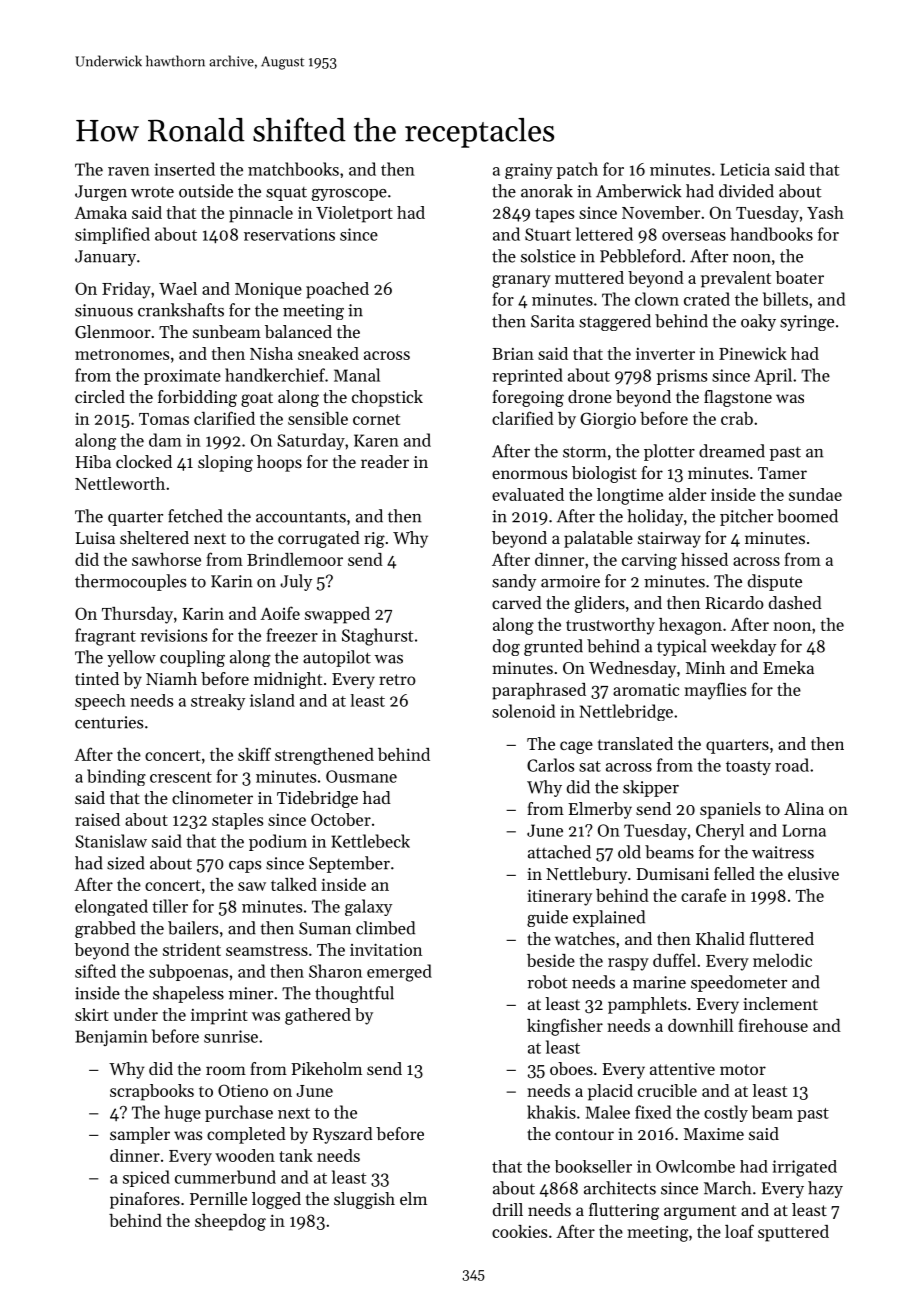  What do you see at coordinates (694, 236) in the screenshot?
I see `overseas` at bounding box center [694, 236].
